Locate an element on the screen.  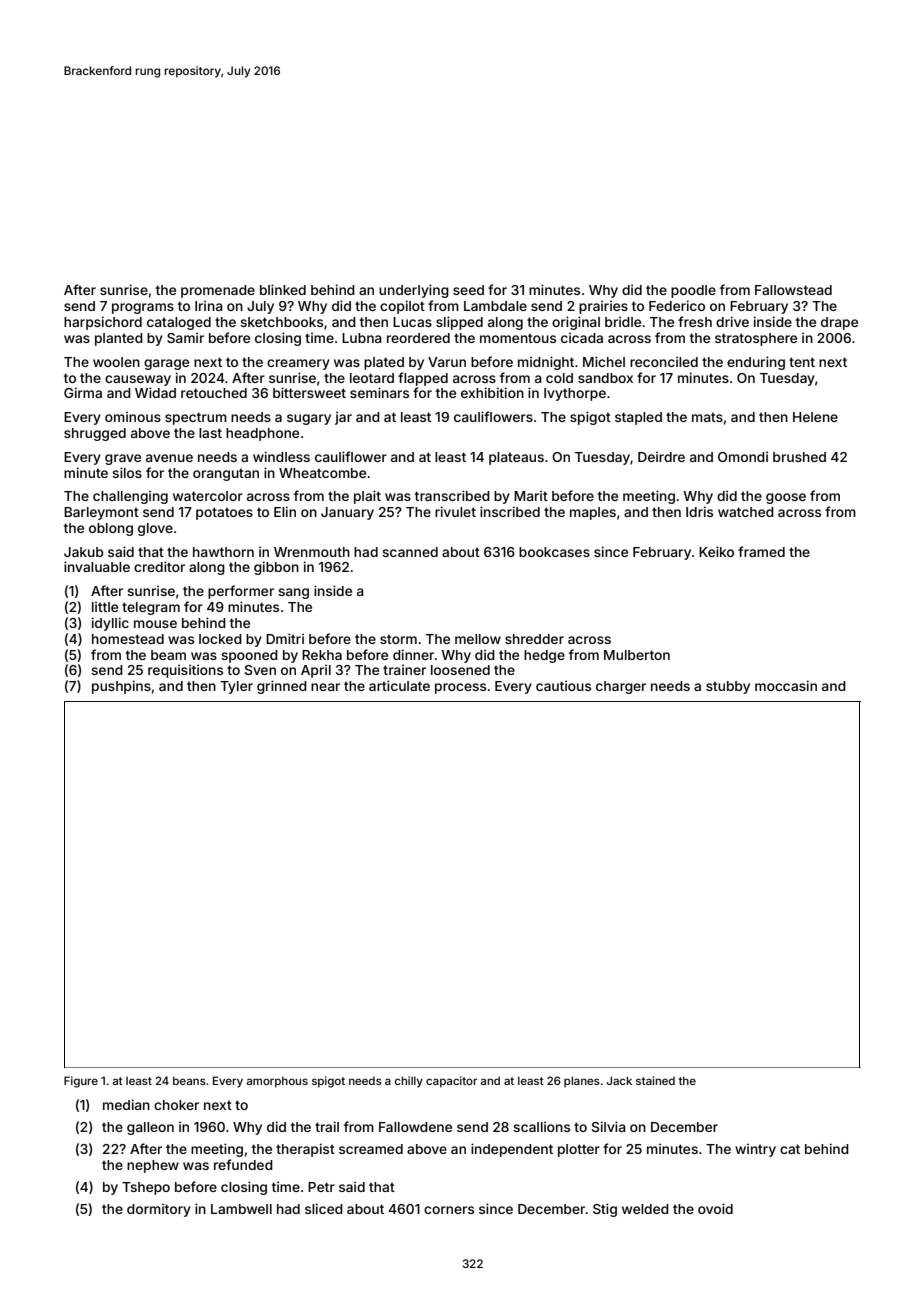
stubby is located at coordinates (728, 687).
